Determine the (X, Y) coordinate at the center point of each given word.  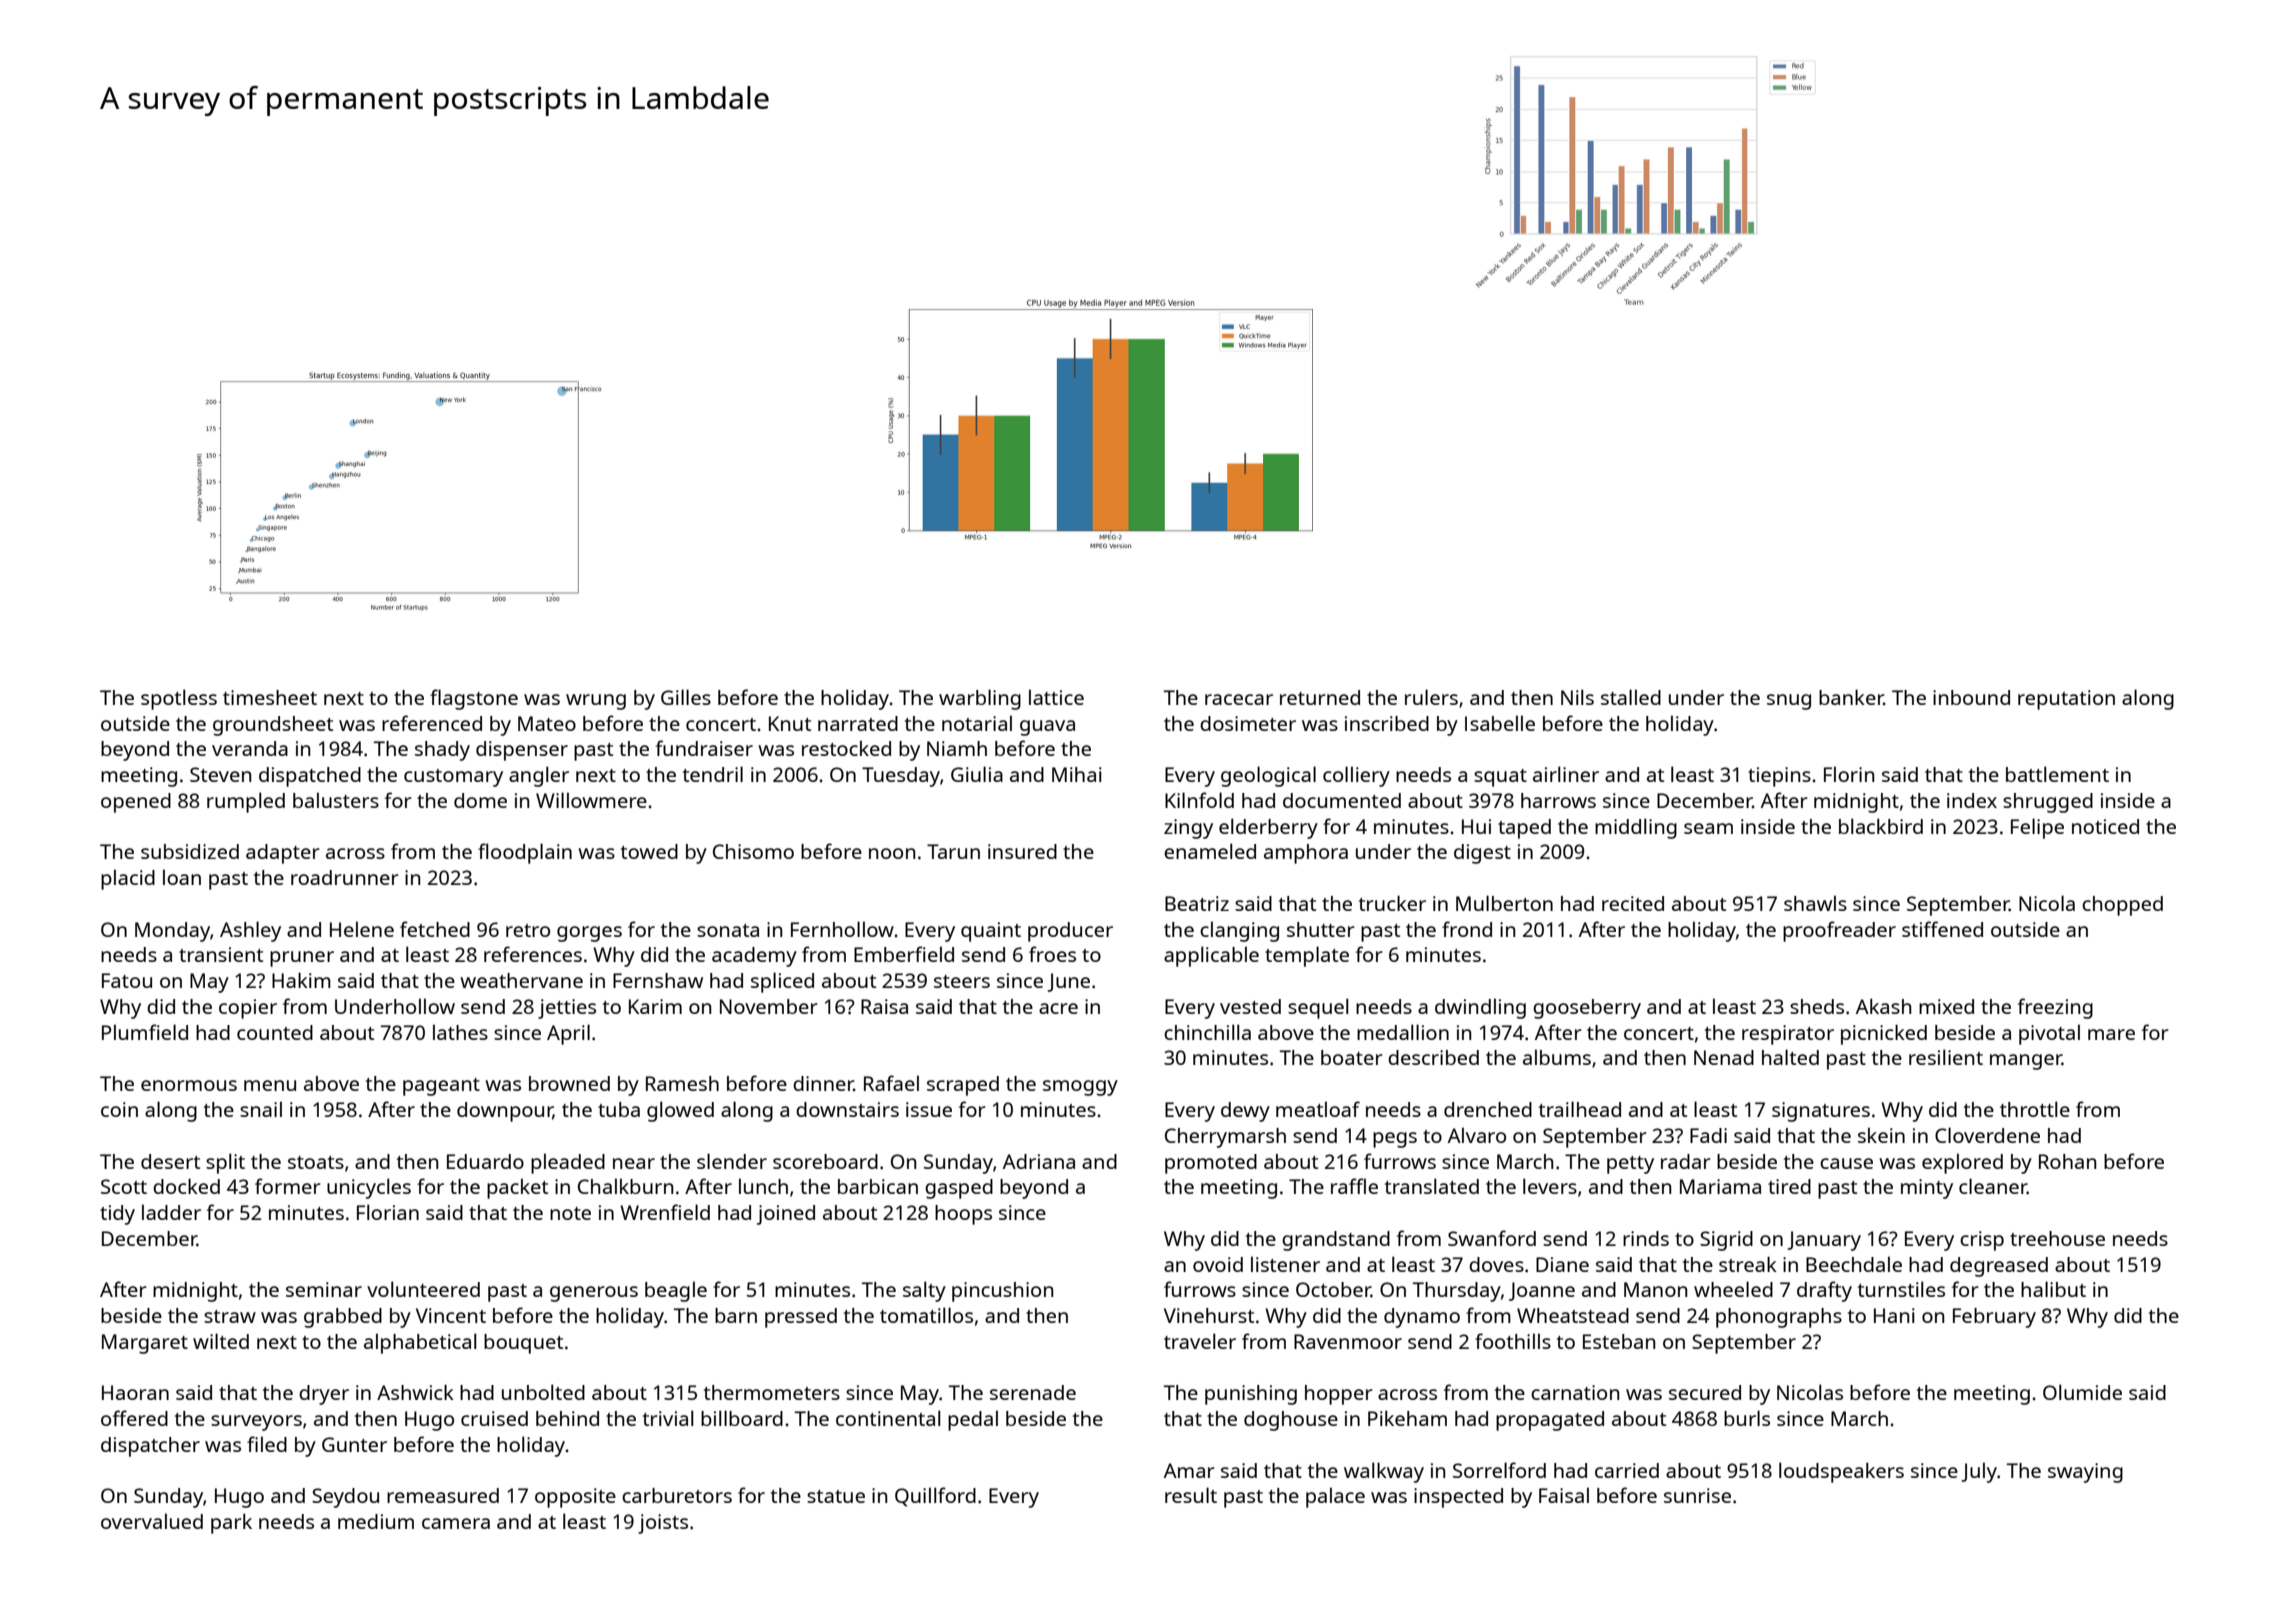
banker (1851, 697)
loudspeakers (1841, 1472)
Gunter (354, 1444)
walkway (1384, 1472)
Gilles (686, 697)
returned (1320, 697)
